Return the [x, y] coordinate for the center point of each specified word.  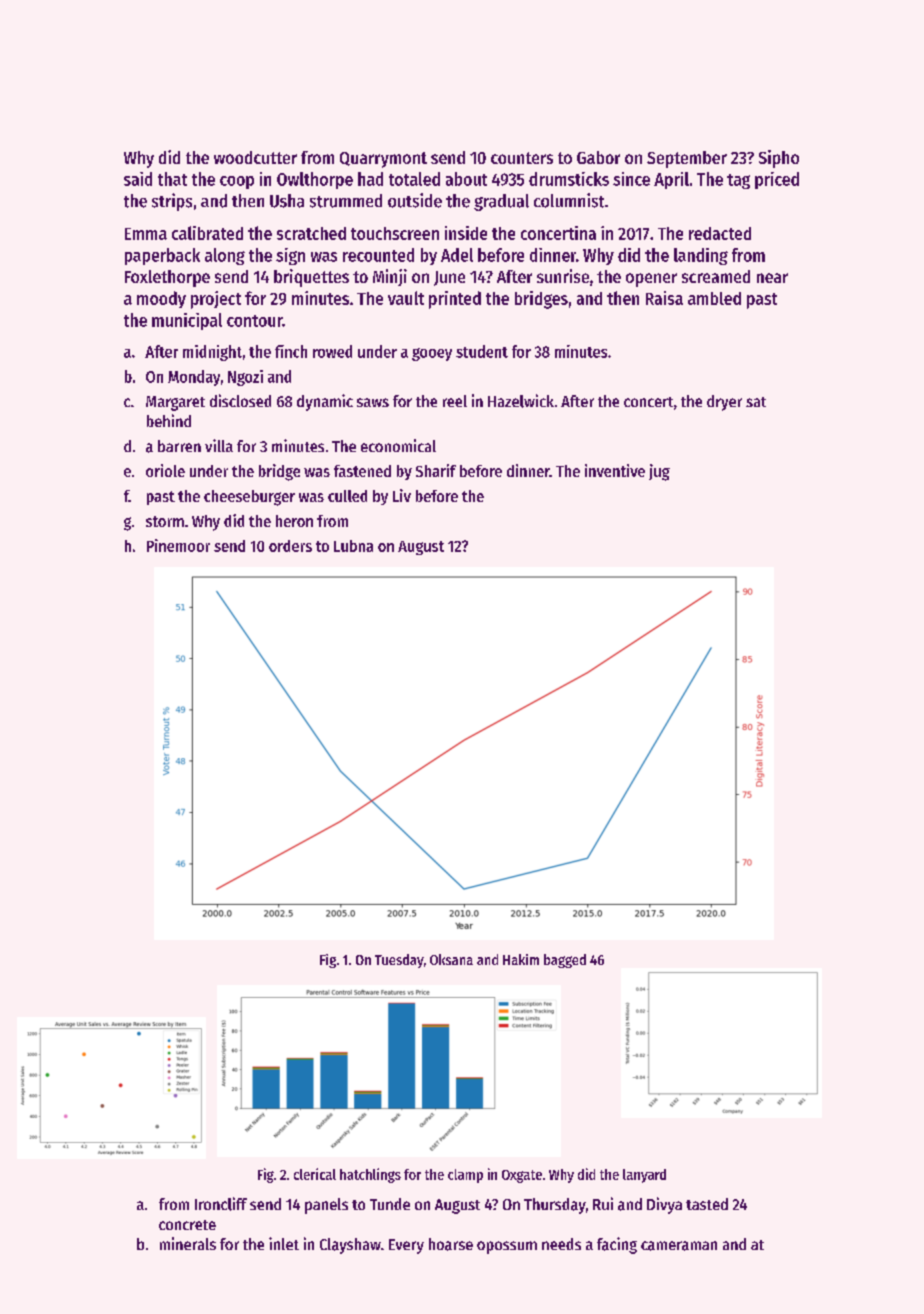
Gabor [598, 157]
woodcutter [255, 157]
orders [290, 546]
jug [659, 472]
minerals [188, 1243]
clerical [315, 1174]
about [466, 179]
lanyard [644, 1176]
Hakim [521, 959]
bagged [565, 961]
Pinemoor [178, 545]
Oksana [451, 959]
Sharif [436, 470]
